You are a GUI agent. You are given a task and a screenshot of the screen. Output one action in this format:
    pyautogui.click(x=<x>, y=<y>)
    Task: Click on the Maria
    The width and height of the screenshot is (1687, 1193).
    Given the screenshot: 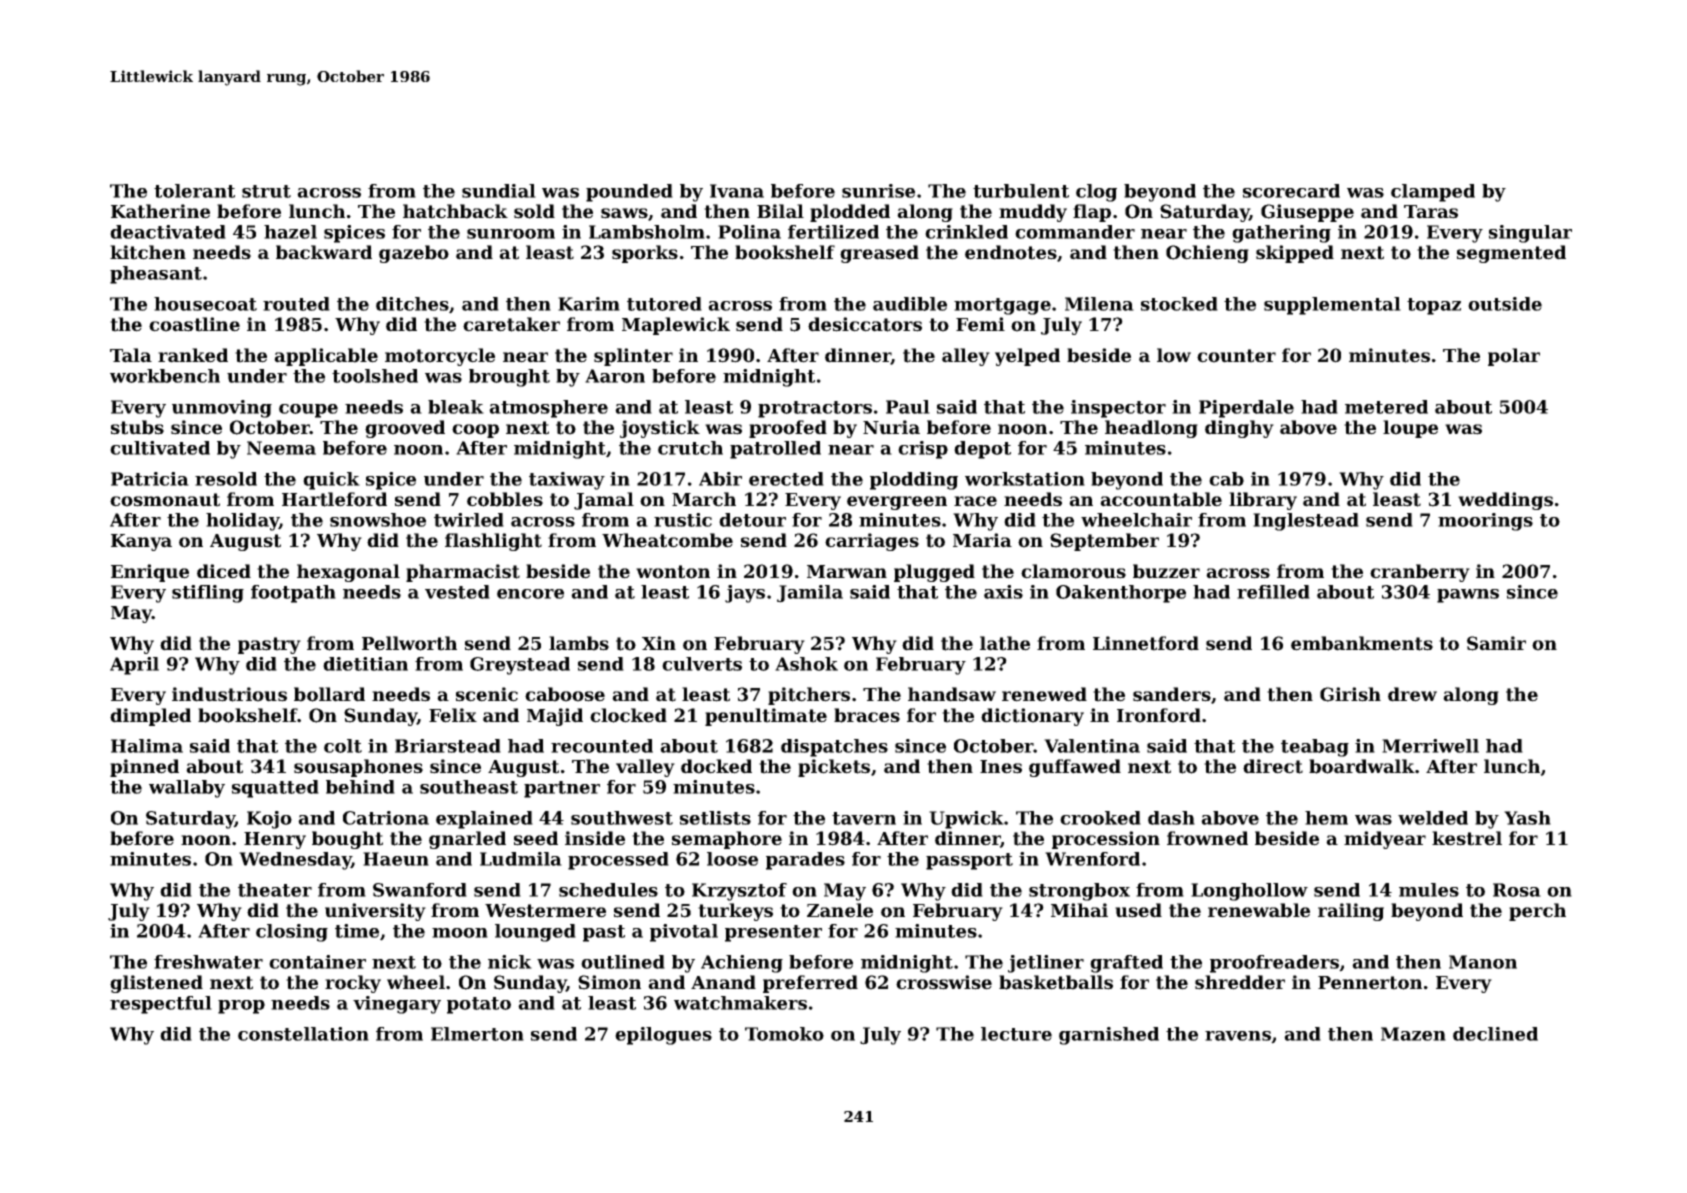 What is the action you would take?
    pyautogui.click(x=982, y=540)
